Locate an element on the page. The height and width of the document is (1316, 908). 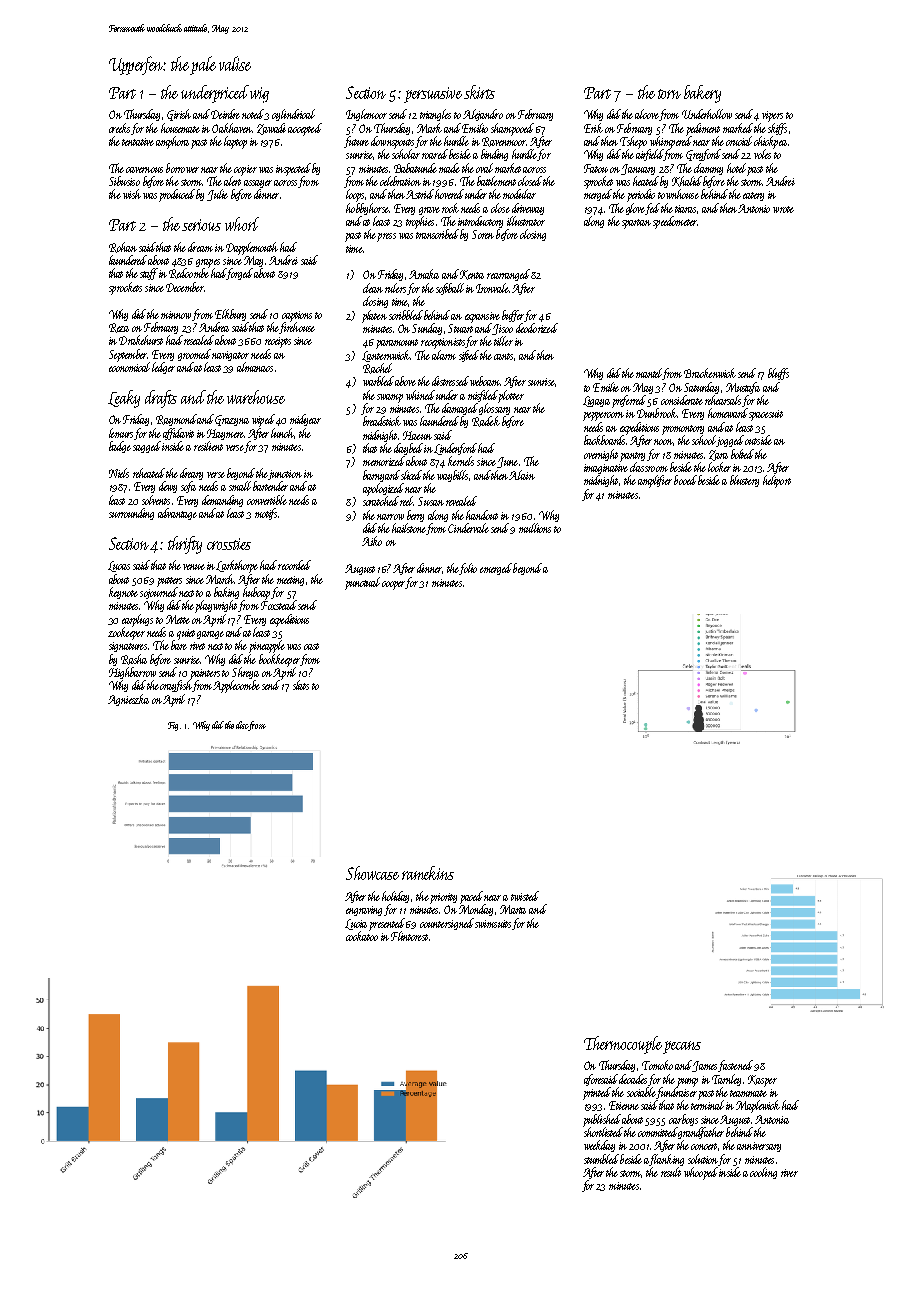
stumbled is located at coordinates (601, 1159).
